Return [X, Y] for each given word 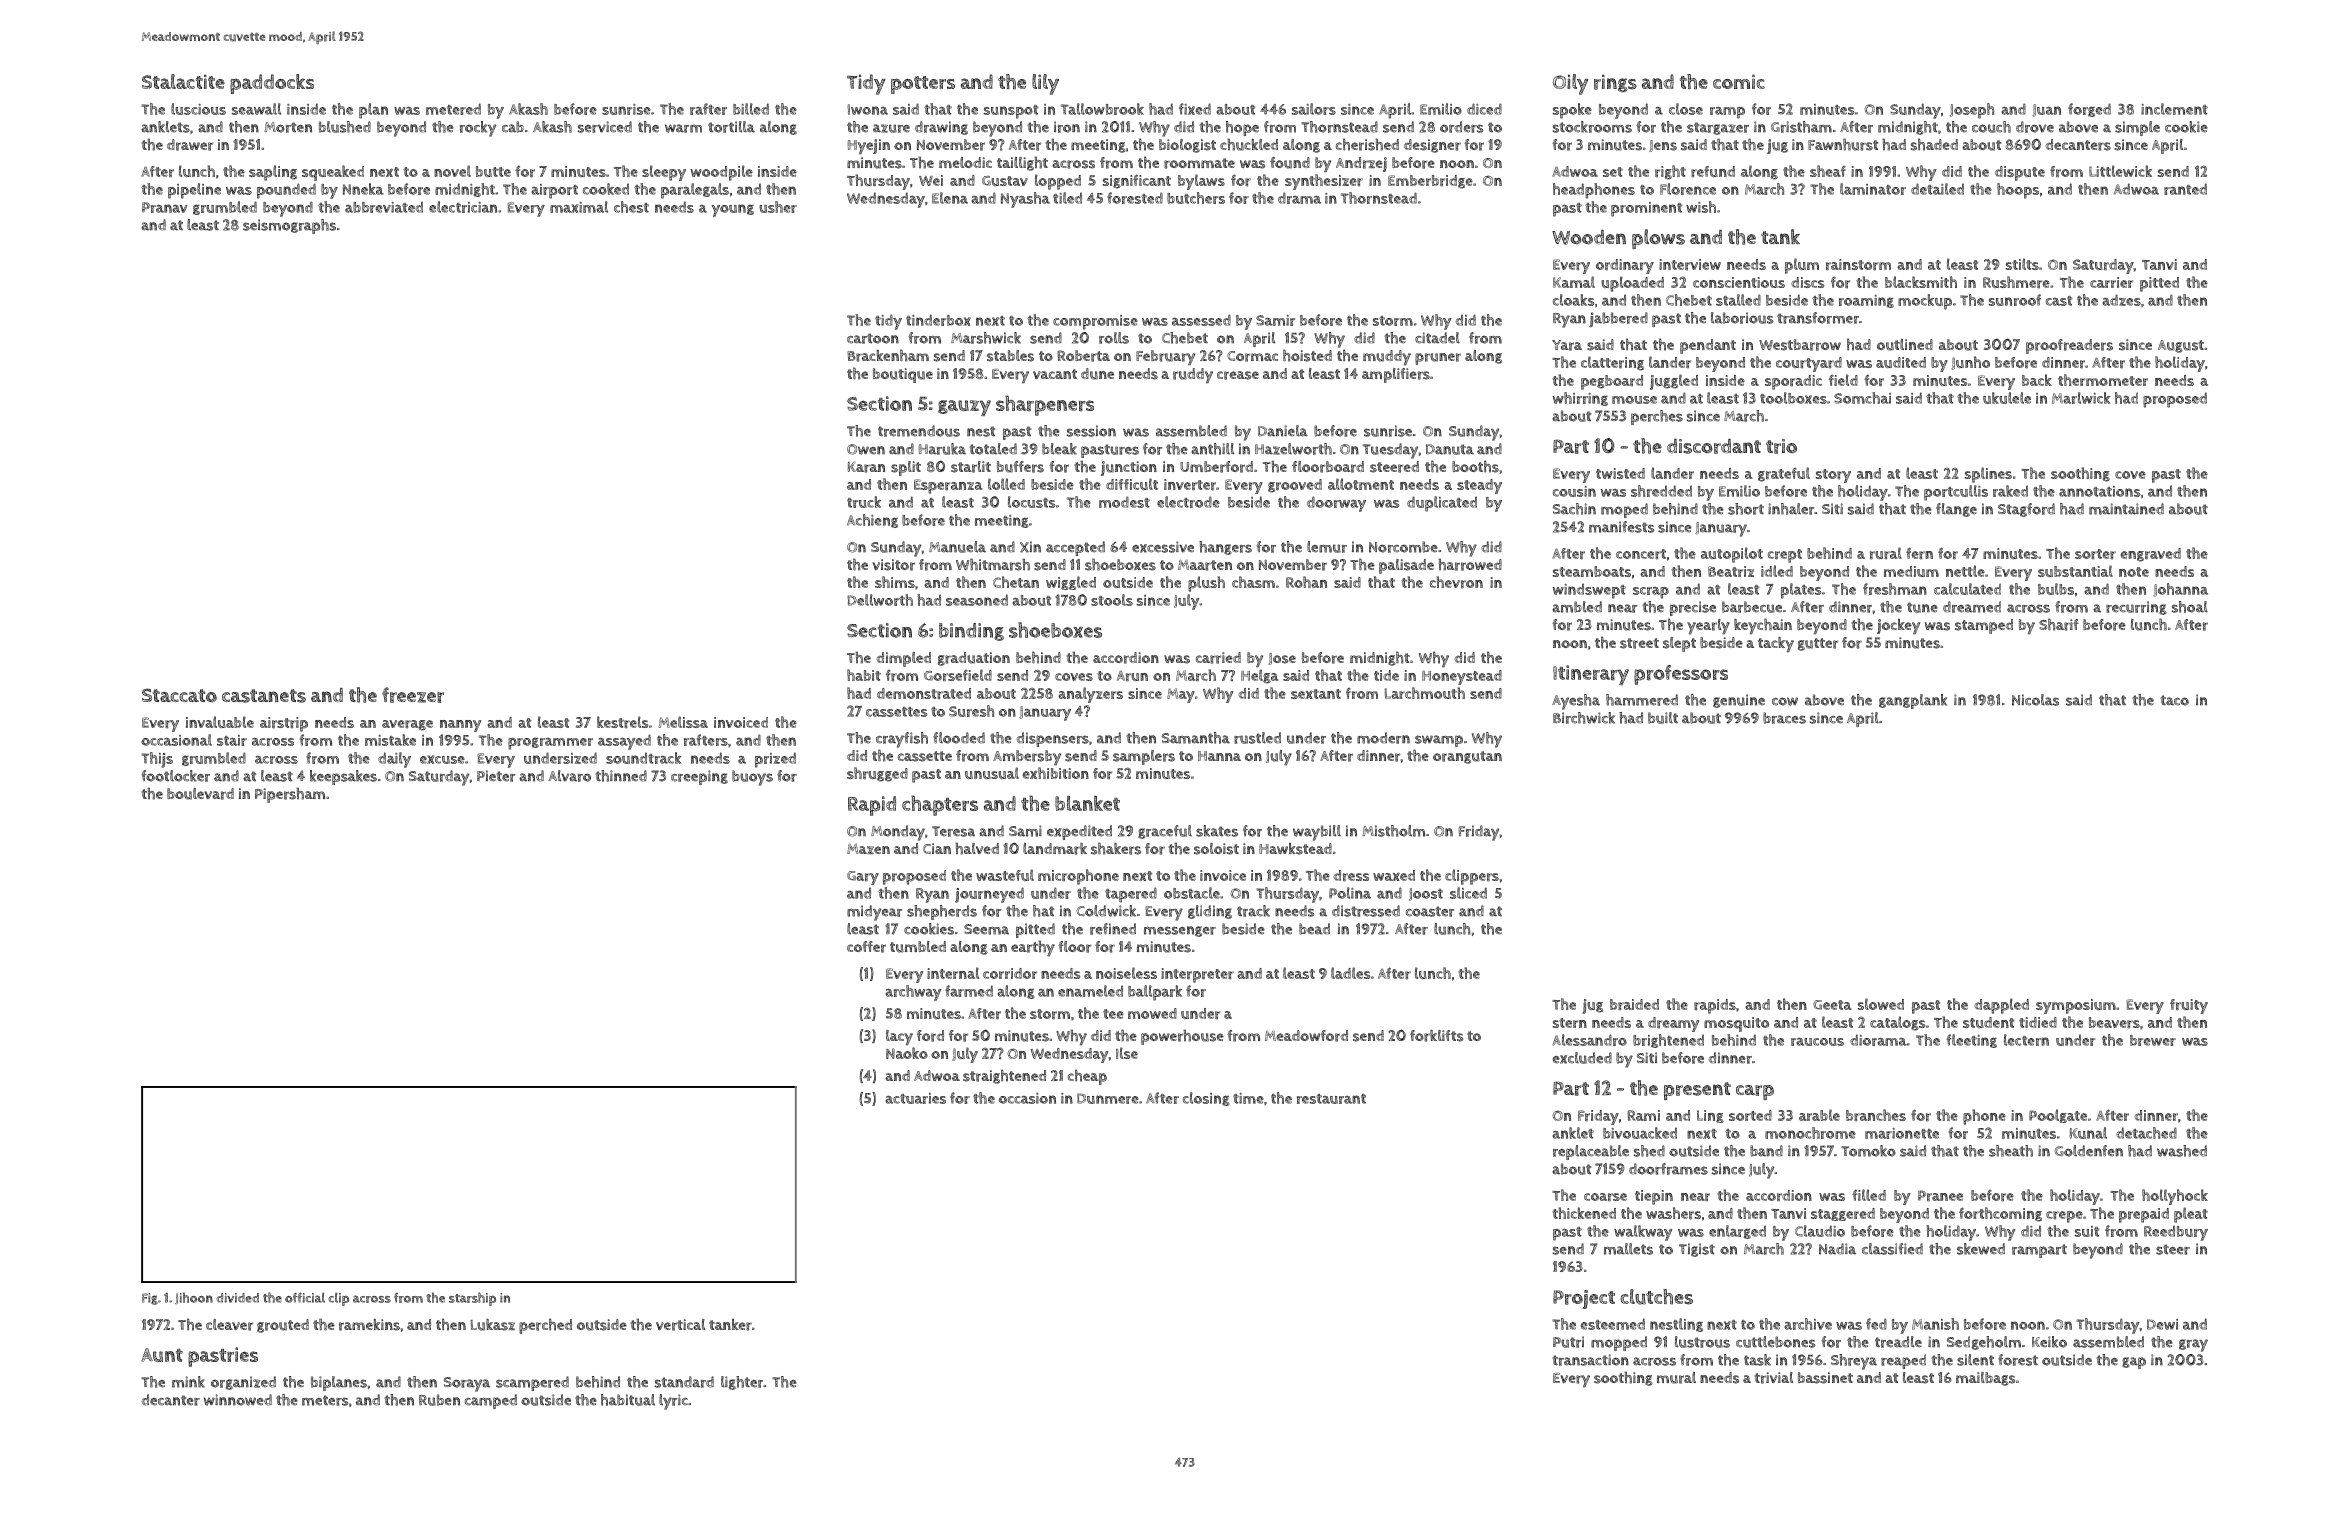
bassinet [1825, 1378]
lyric [673, 1402]
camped [491, 1401]
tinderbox [938, 320]
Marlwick [2081, 398]
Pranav [164, 207]
